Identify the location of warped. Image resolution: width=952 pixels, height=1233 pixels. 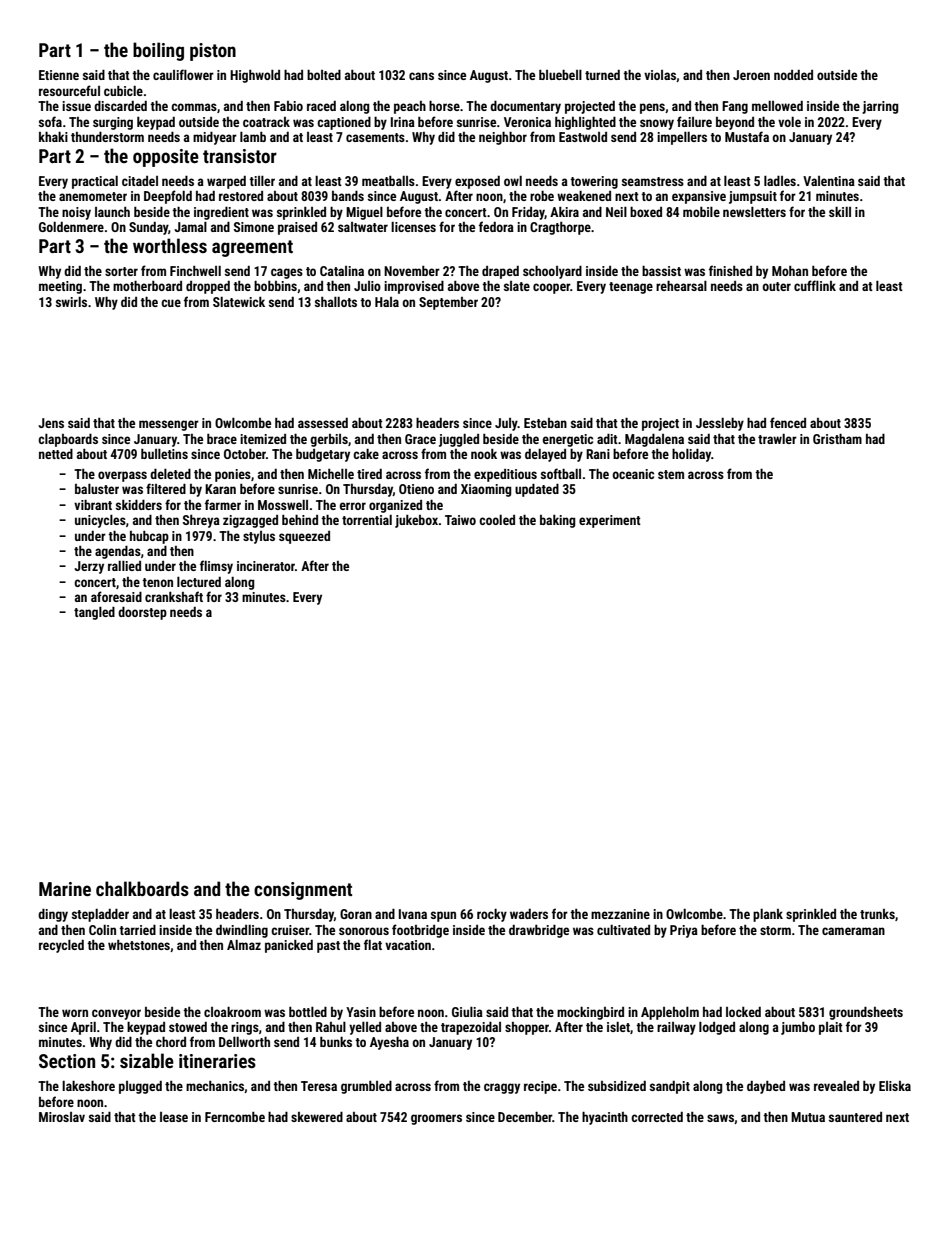
(226, 182).
